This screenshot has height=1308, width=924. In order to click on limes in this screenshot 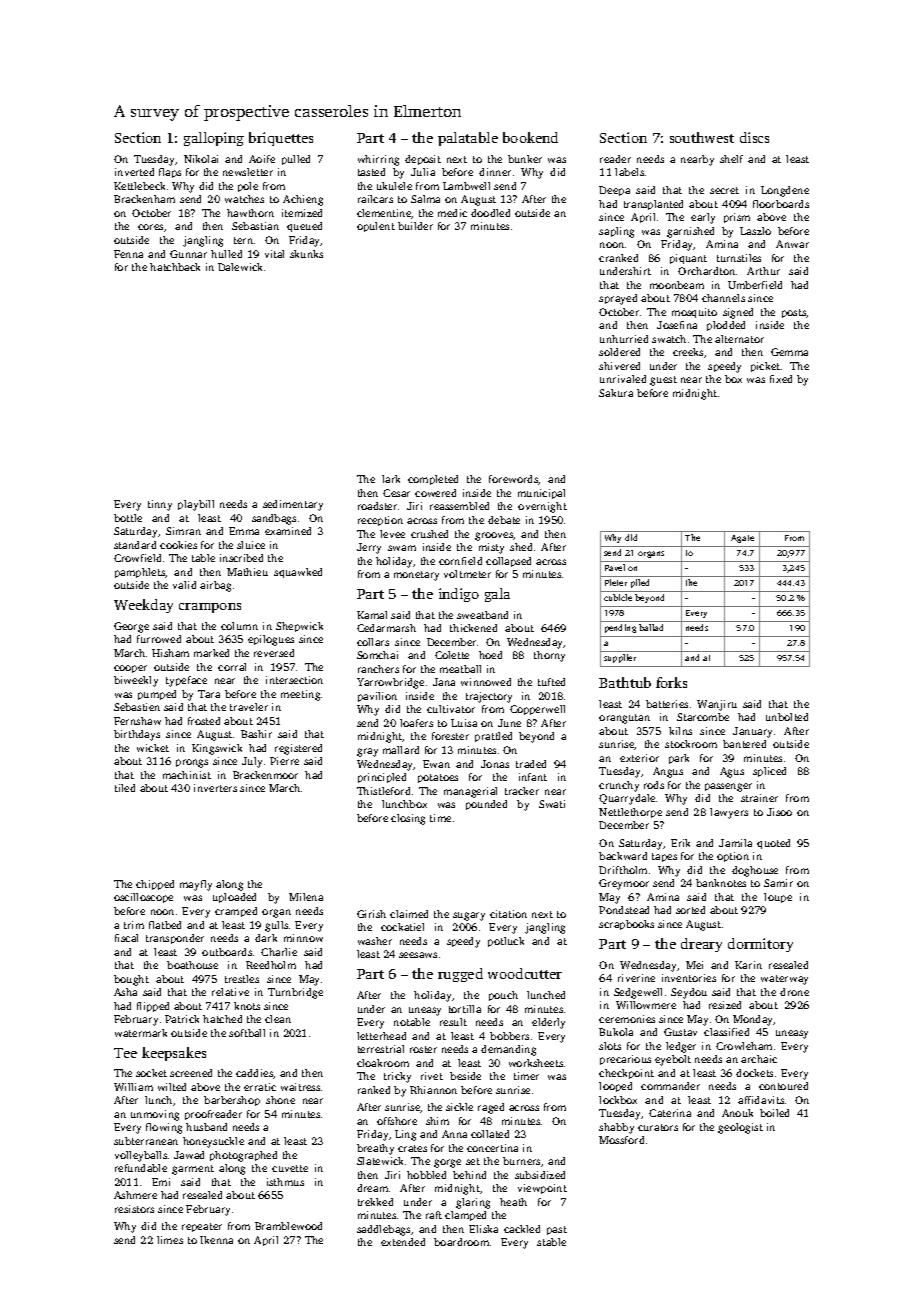, I will do `click(170, 1240)`.
